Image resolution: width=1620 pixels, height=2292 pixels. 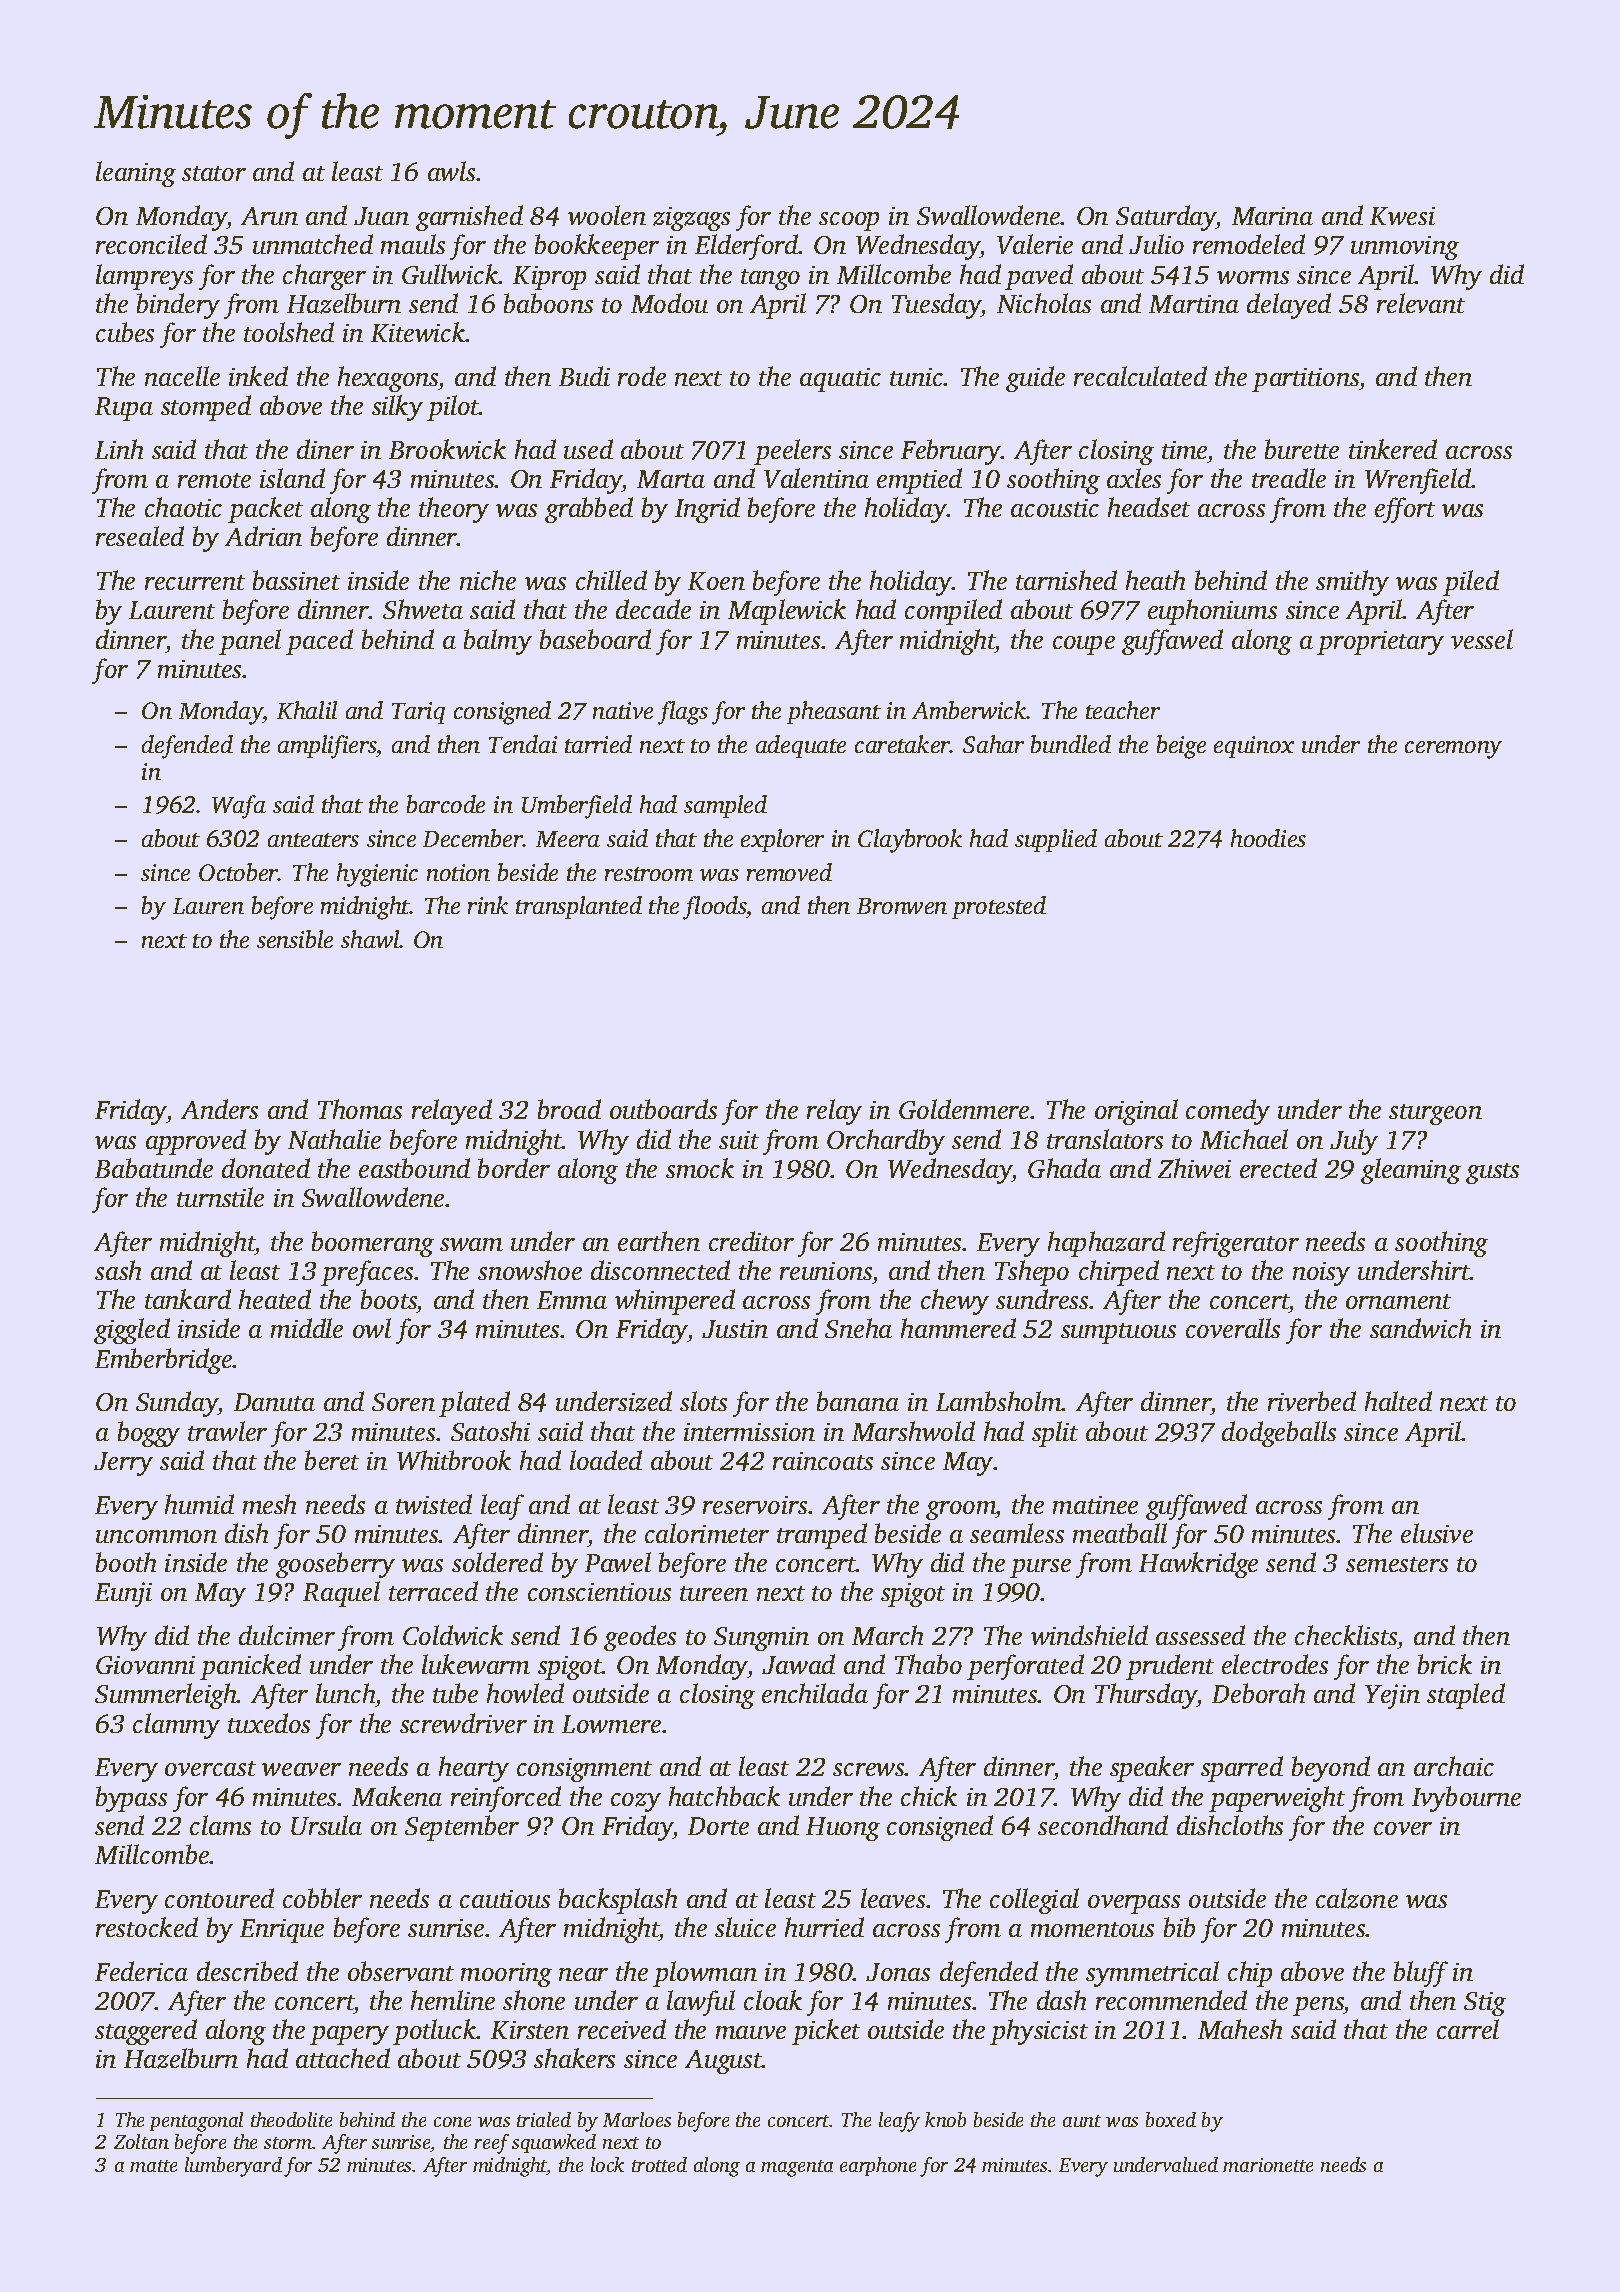 What do you see at coordinates (1402, 216) in the screenshot?
I see `Kwesi` at bounding box center [1402, 216].
